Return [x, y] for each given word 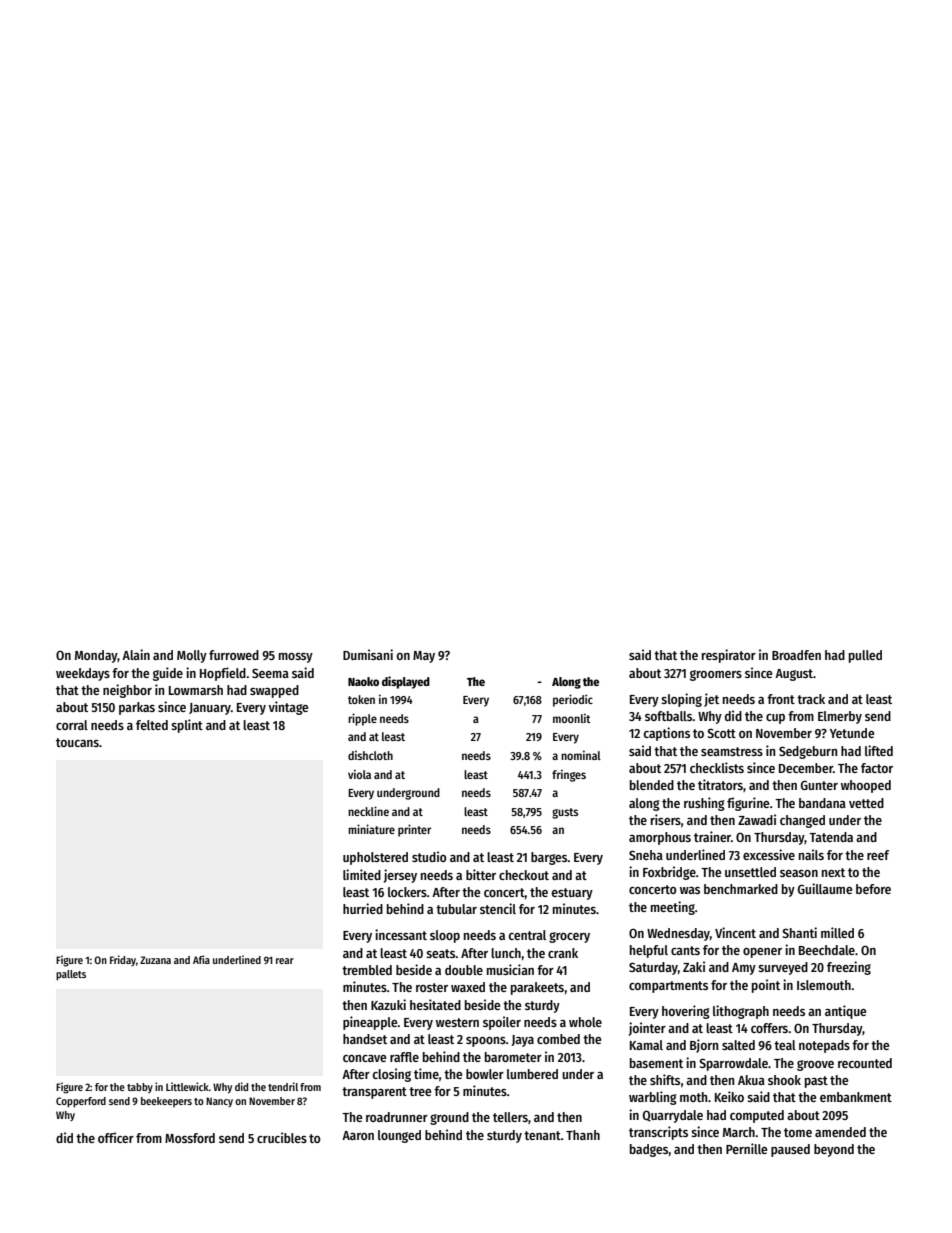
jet [711, 700]
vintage [288, 708]
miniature [371, 829]
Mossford [190, 1138]
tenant [542, 1135]
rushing [704, 804]
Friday [123, 960]
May [424, 657]
